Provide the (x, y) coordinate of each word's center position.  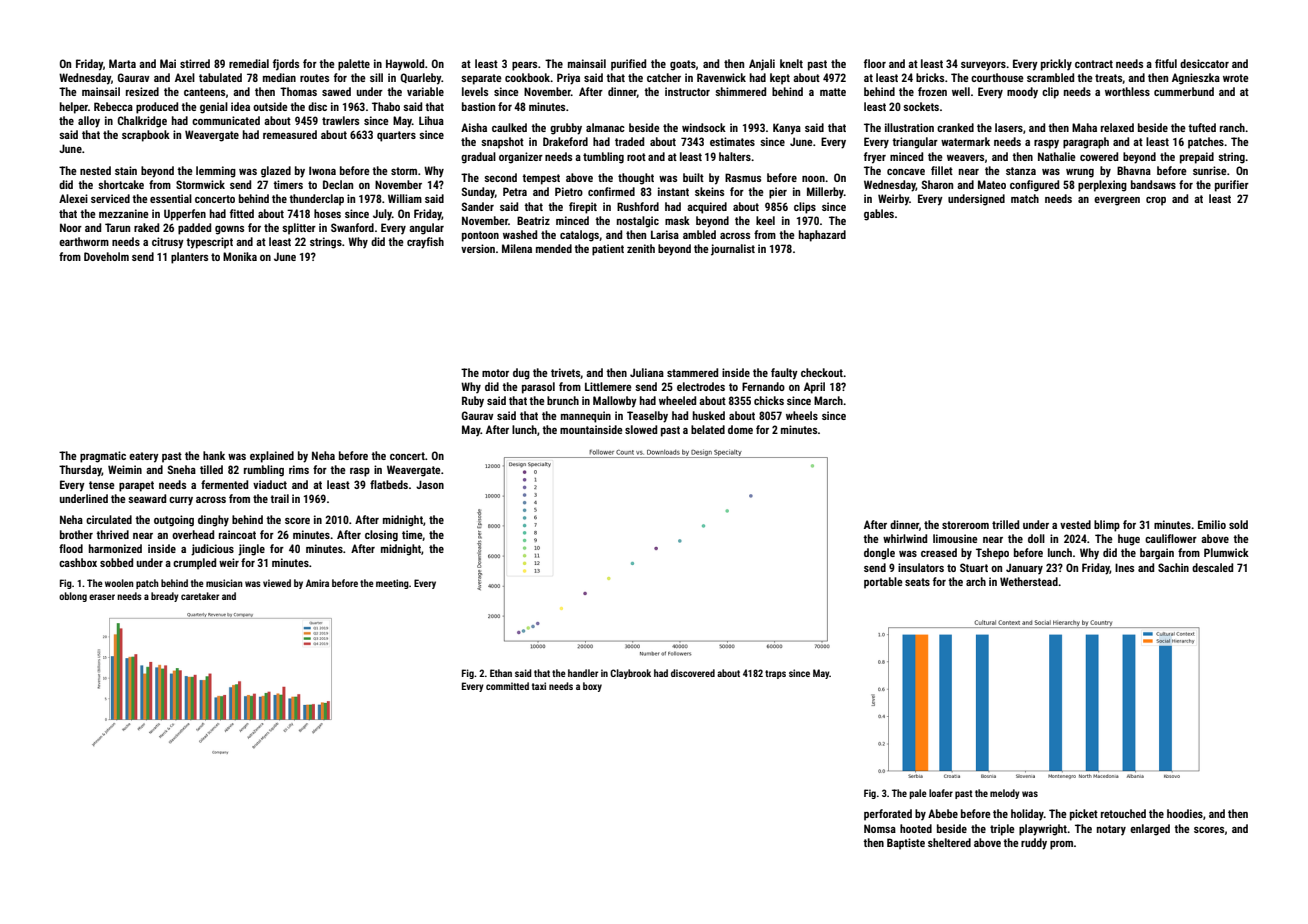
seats (917, 582)
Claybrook (630, 674)
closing (381, 536)
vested (1075, 524)
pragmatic (103, 457)
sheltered (949, 842)
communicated (226, 120)
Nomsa (880, 828)
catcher (664, 77)
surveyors (983, 66)
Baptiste (906, 844)
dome (740, 429)
